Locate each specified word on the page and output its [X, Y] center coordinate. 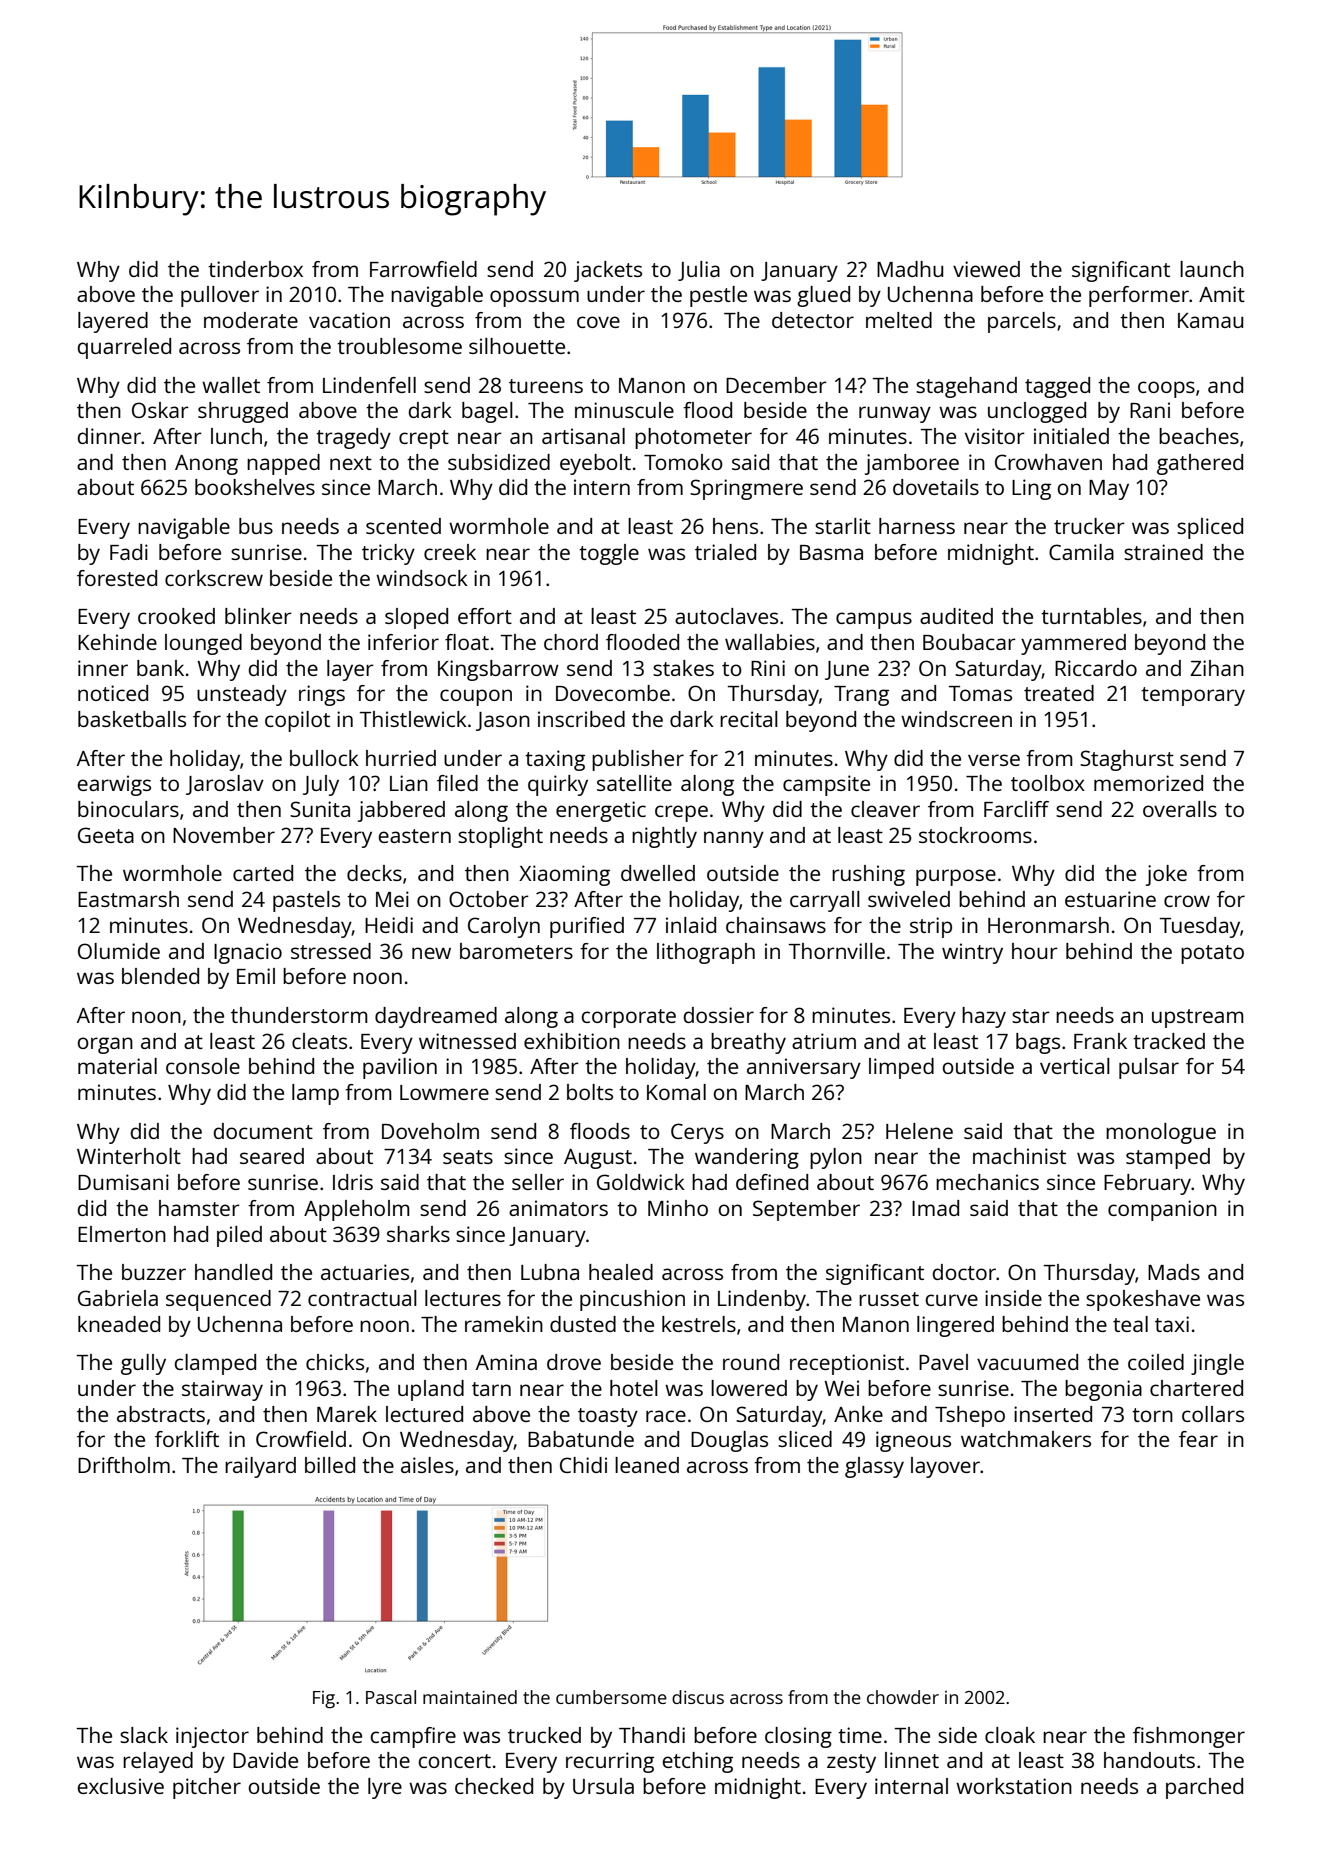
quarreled [124, 348]
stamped [1168, 1158]
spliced [1210, 528]
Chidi [583, 1465]
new [431, 953]
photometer [693, 438]
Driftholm [124, 1465]
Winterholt [129, 1156]
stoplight [500, 837]
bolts [590, 1092]
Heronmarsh [1048, 925]
